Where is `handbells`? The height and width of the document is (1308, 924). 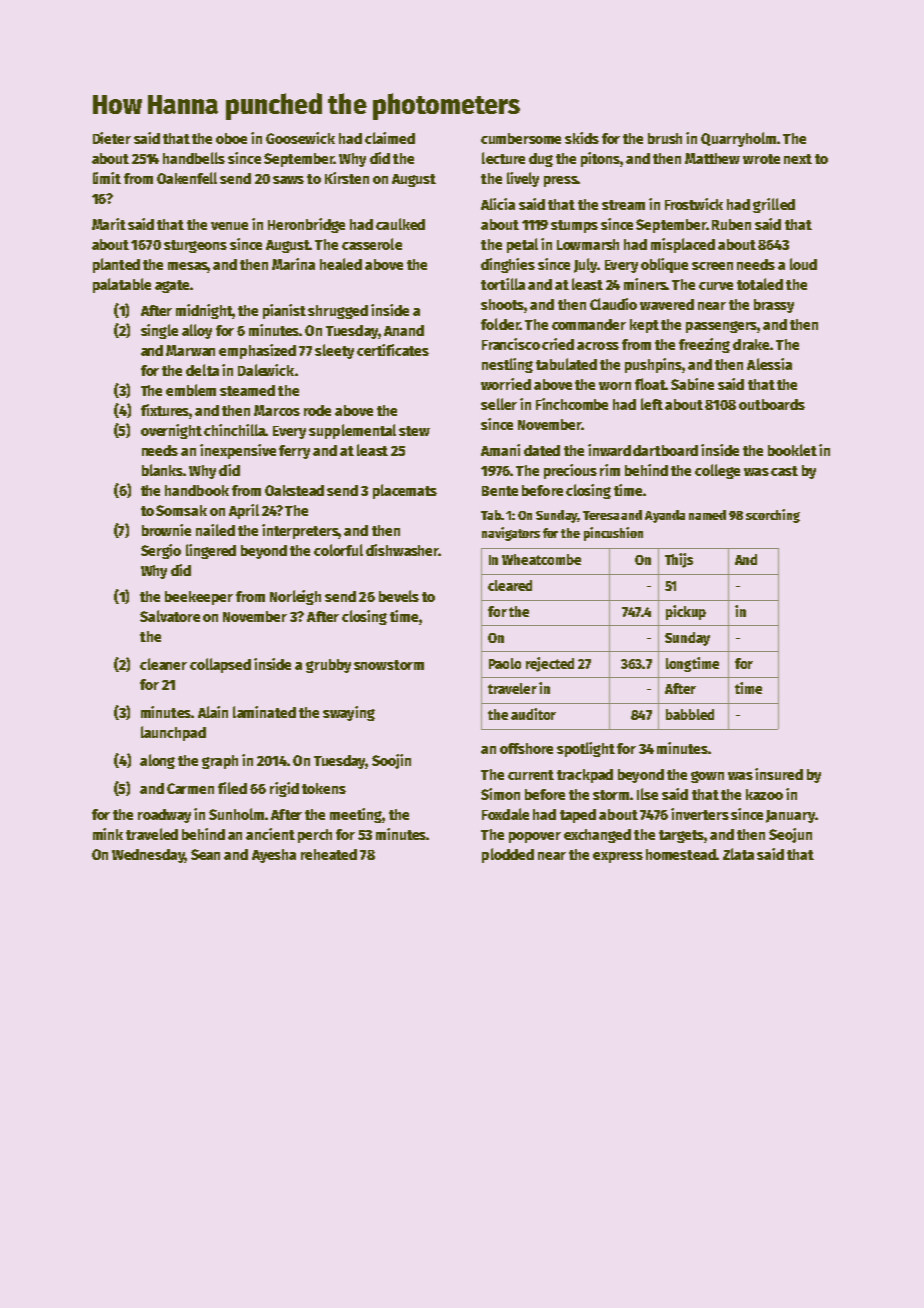
handbells is located at coordinates (194, 158).
